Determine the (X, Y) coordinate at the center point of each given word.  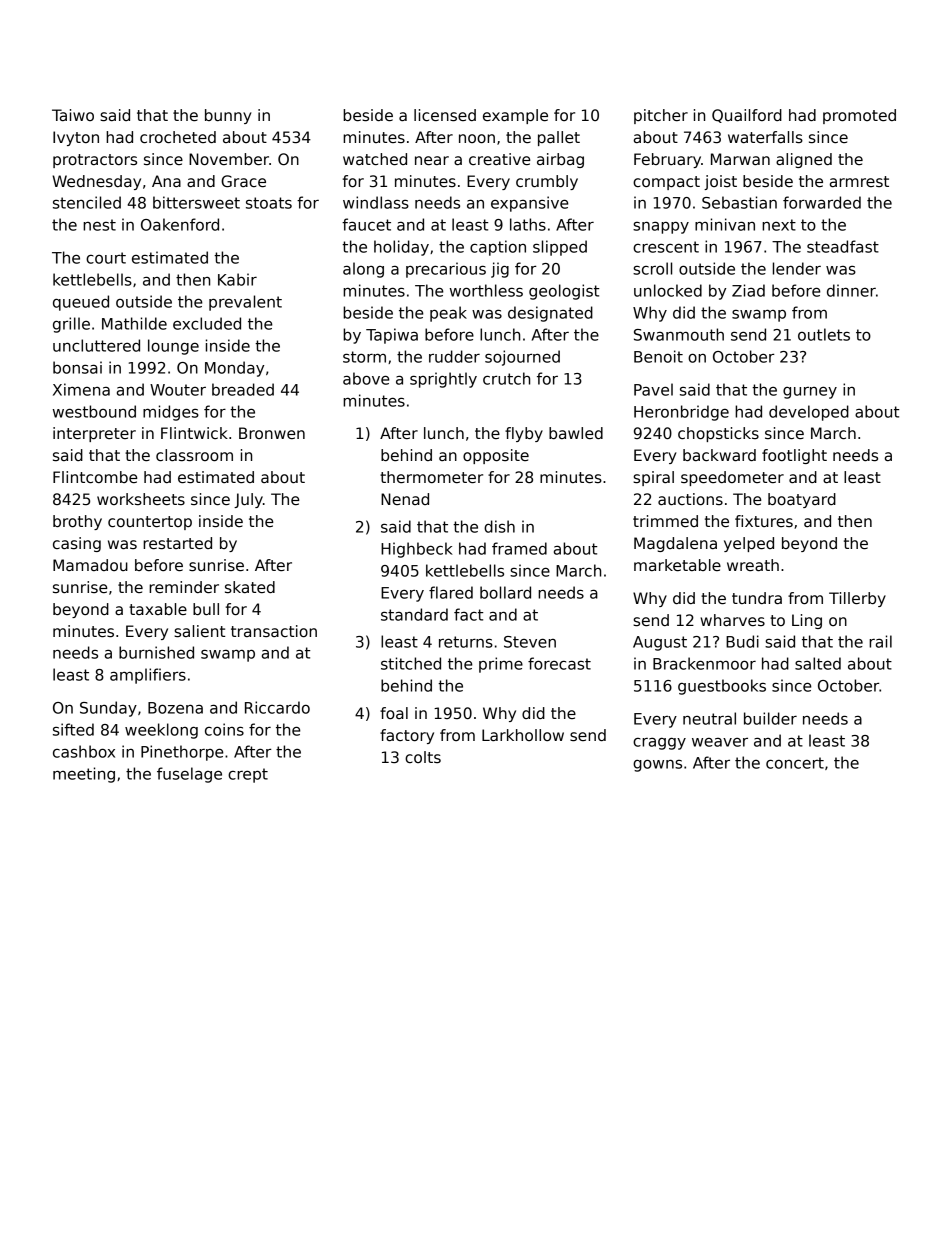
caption (498, 248)
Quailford (747, 116)
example (515, 116)
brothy (77, 522)
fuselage (189, 775)
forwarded (822, 202)
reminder (184, 587)
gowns (657, 765)
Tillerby (857, 599)
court (106, 258)
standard (414, 614)
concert (795, 763)
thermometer (431, 477)
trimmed (665, 521)
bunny (228, 116)
